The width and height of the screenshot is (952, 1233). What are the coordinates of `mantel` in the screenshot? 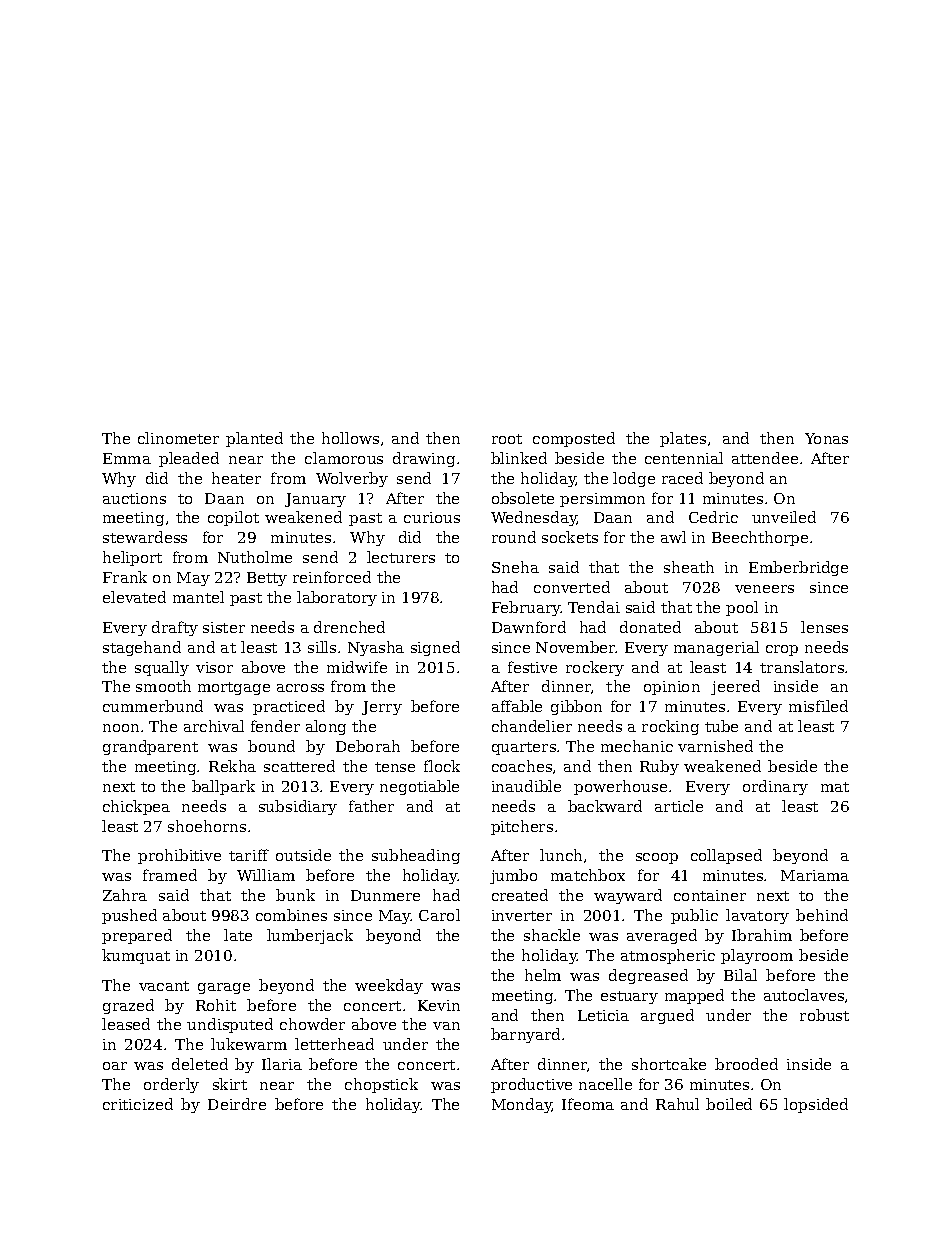 It's located at (198, 597).
